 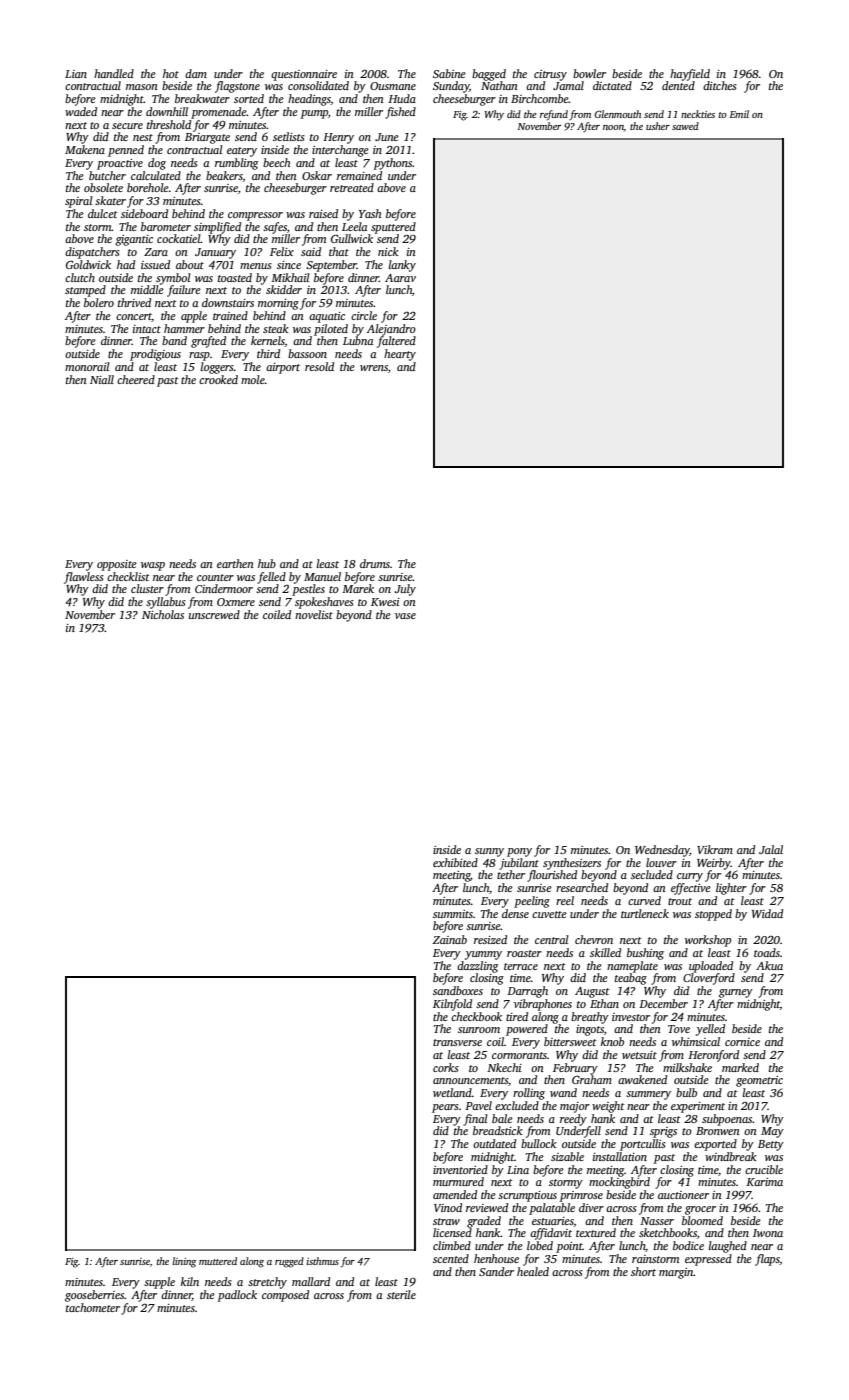 I want to click on July, so click(x=405, y=590).
